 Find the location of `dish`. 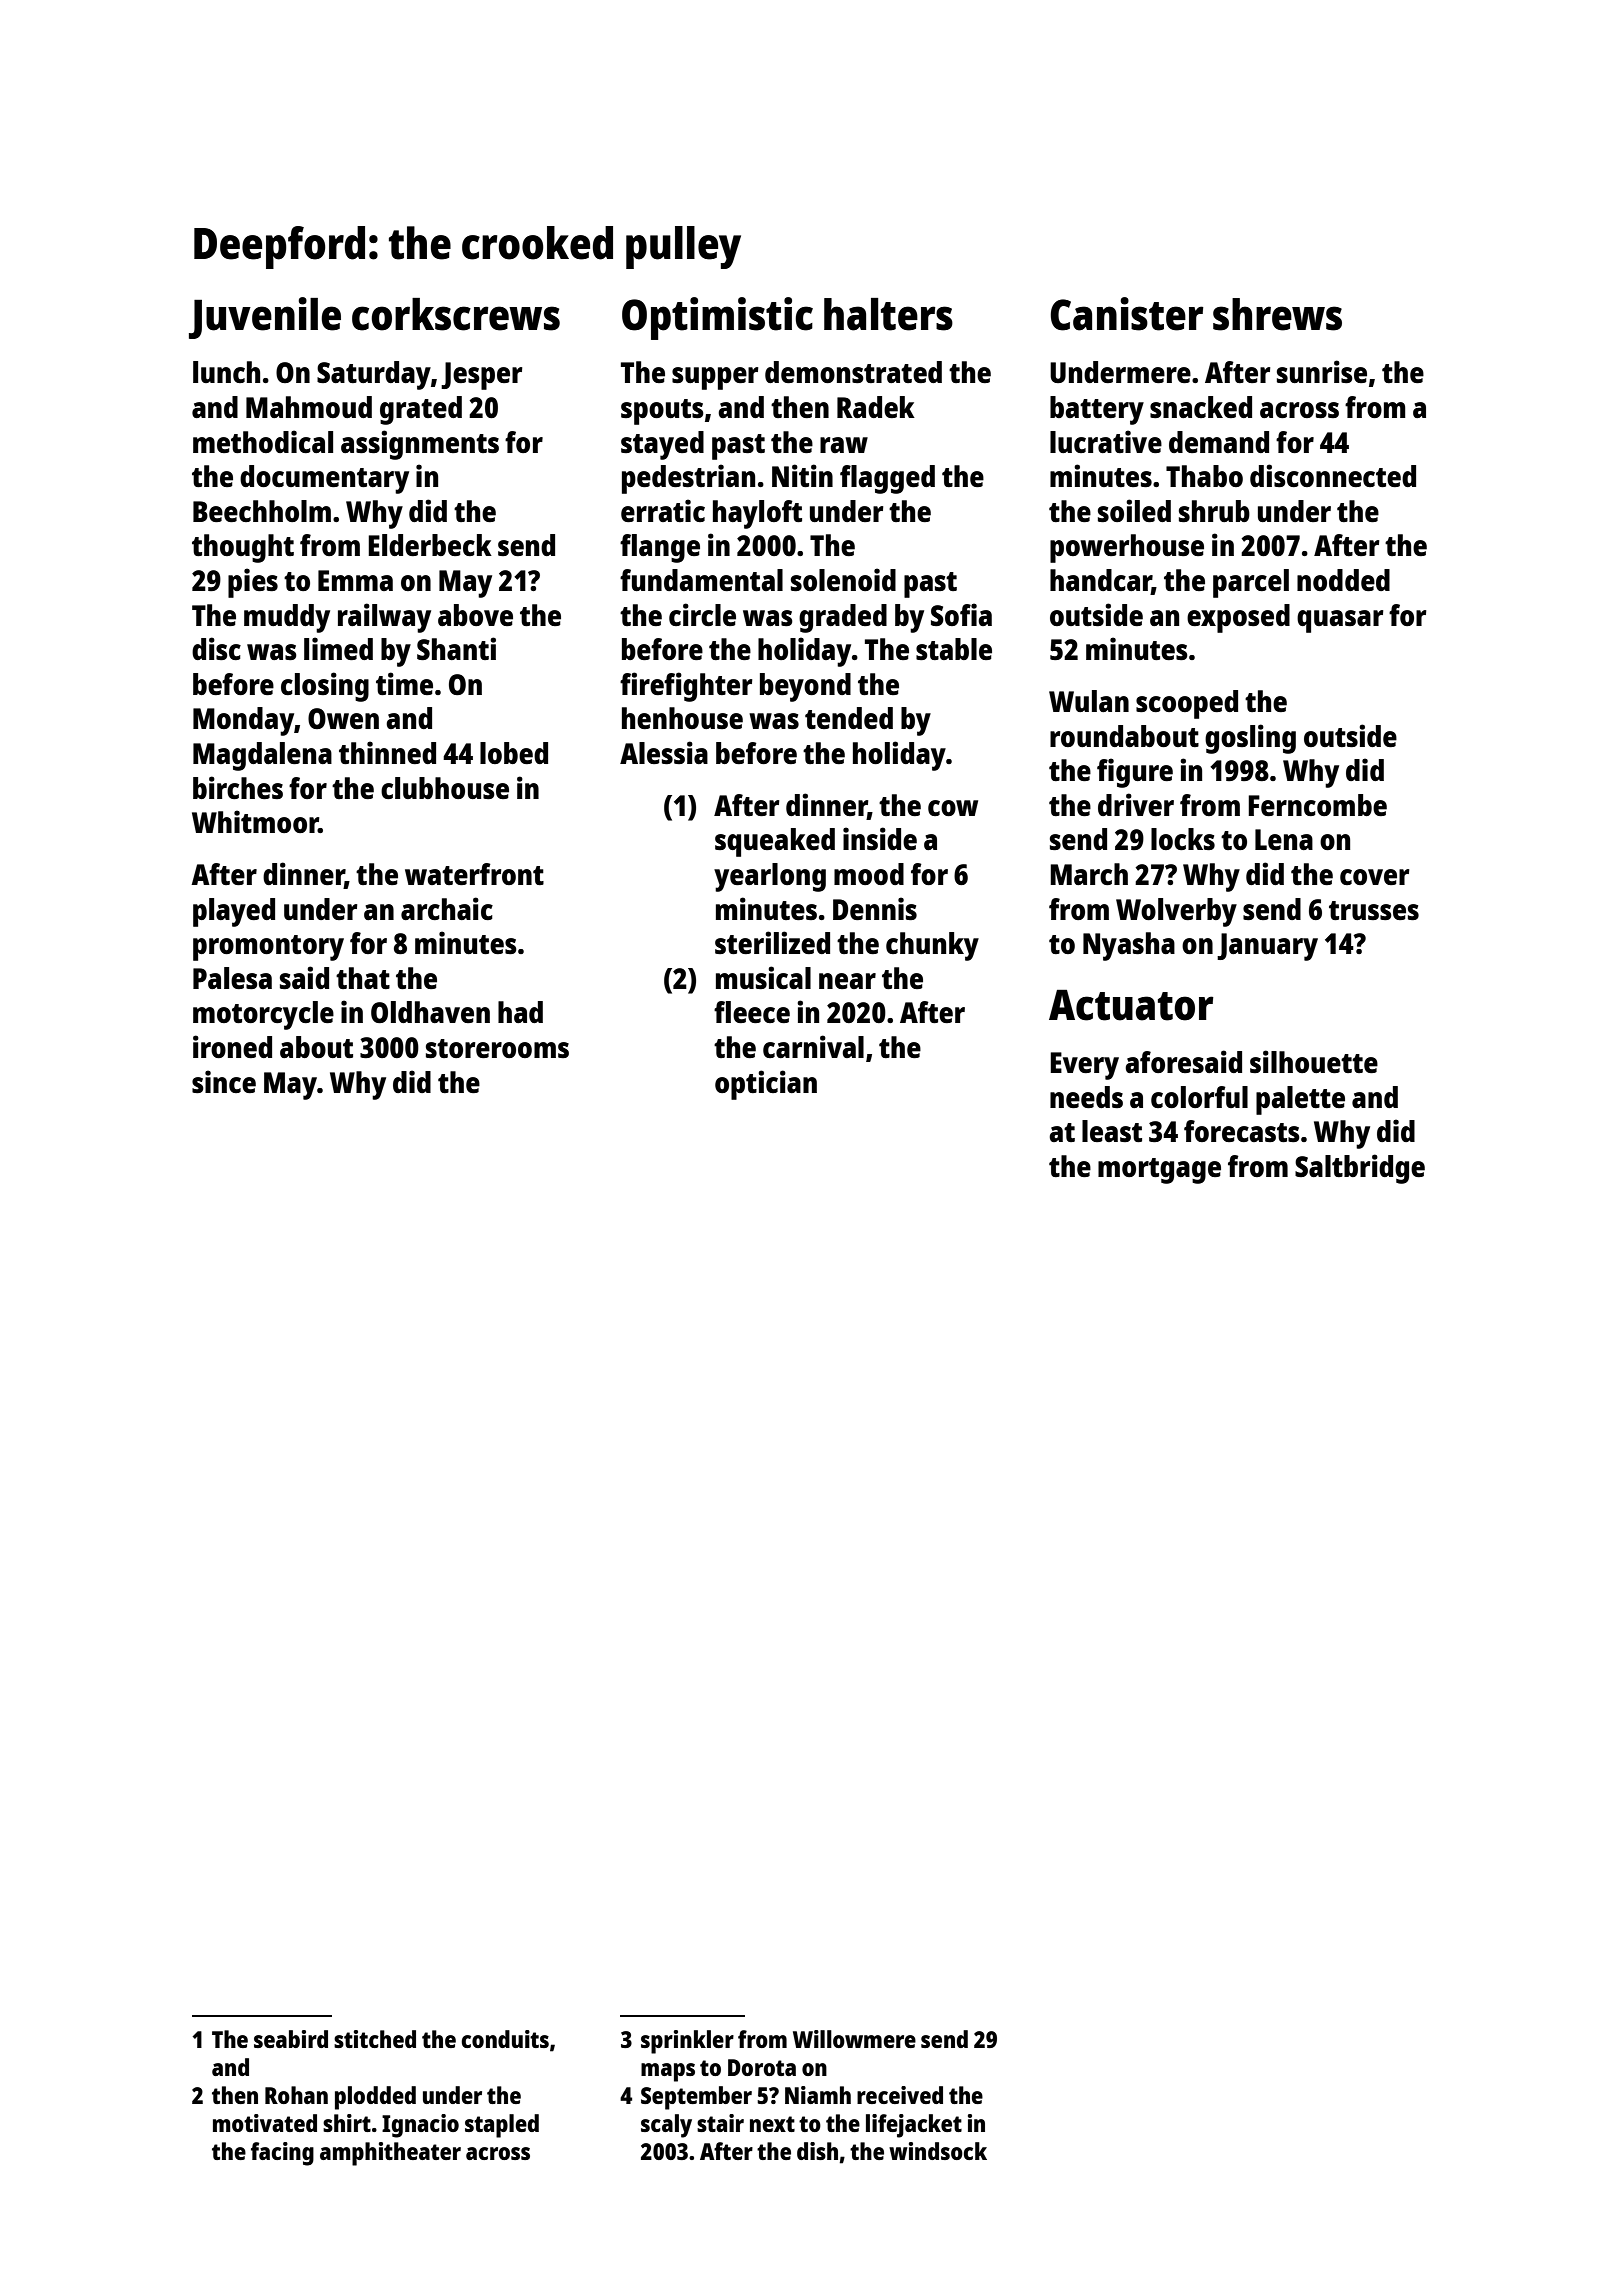

dish is located at coordinates (817, 2151).
